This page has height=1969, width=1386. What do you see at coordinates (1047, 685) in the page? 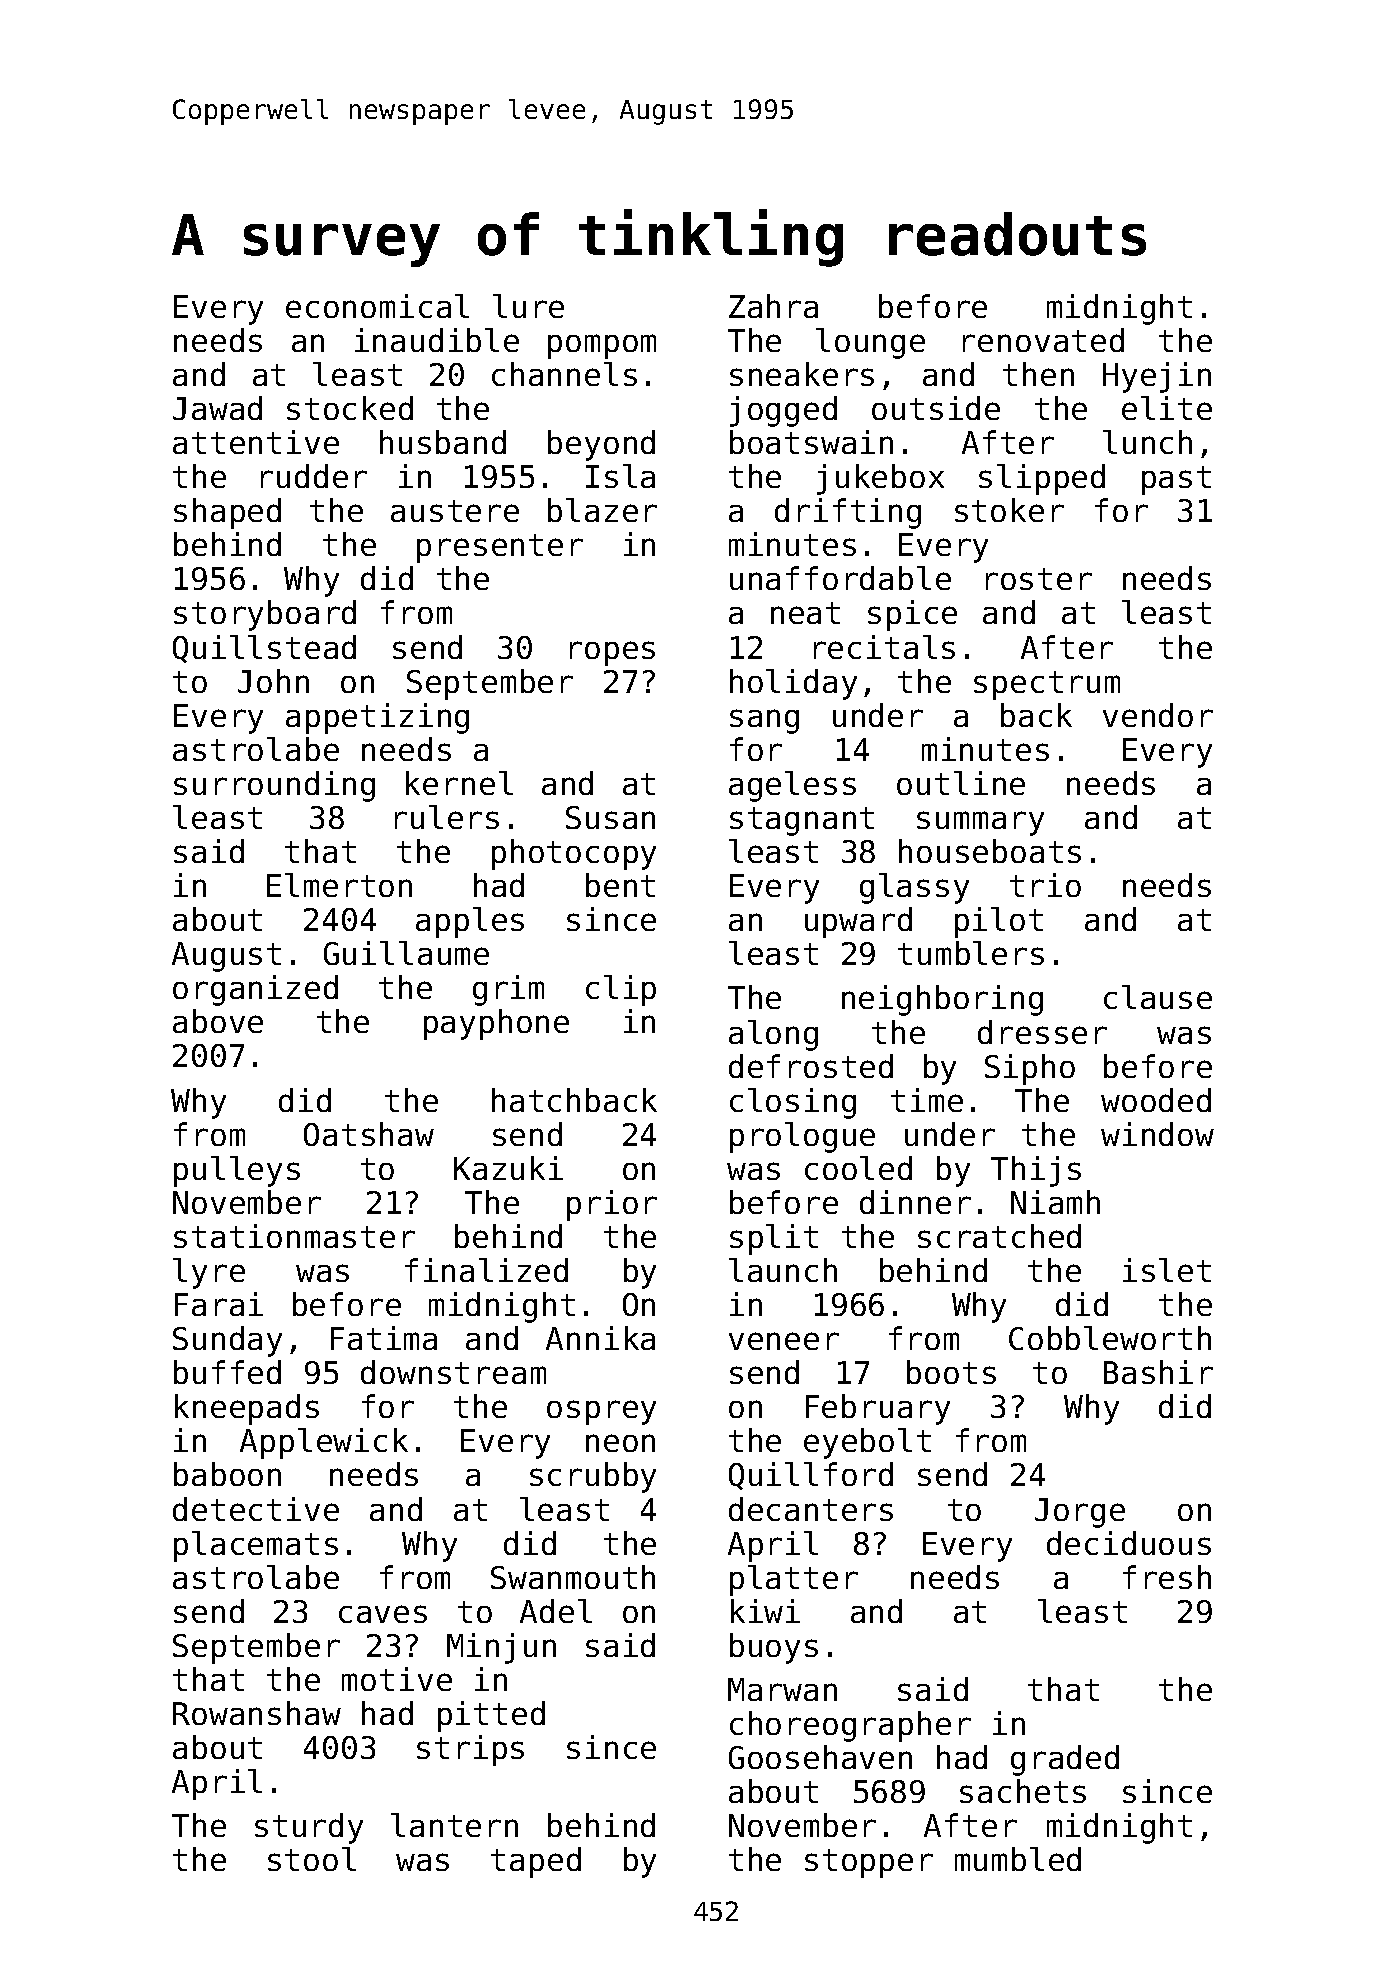
I see `spectrum` at bounding box center [1047, 685].
